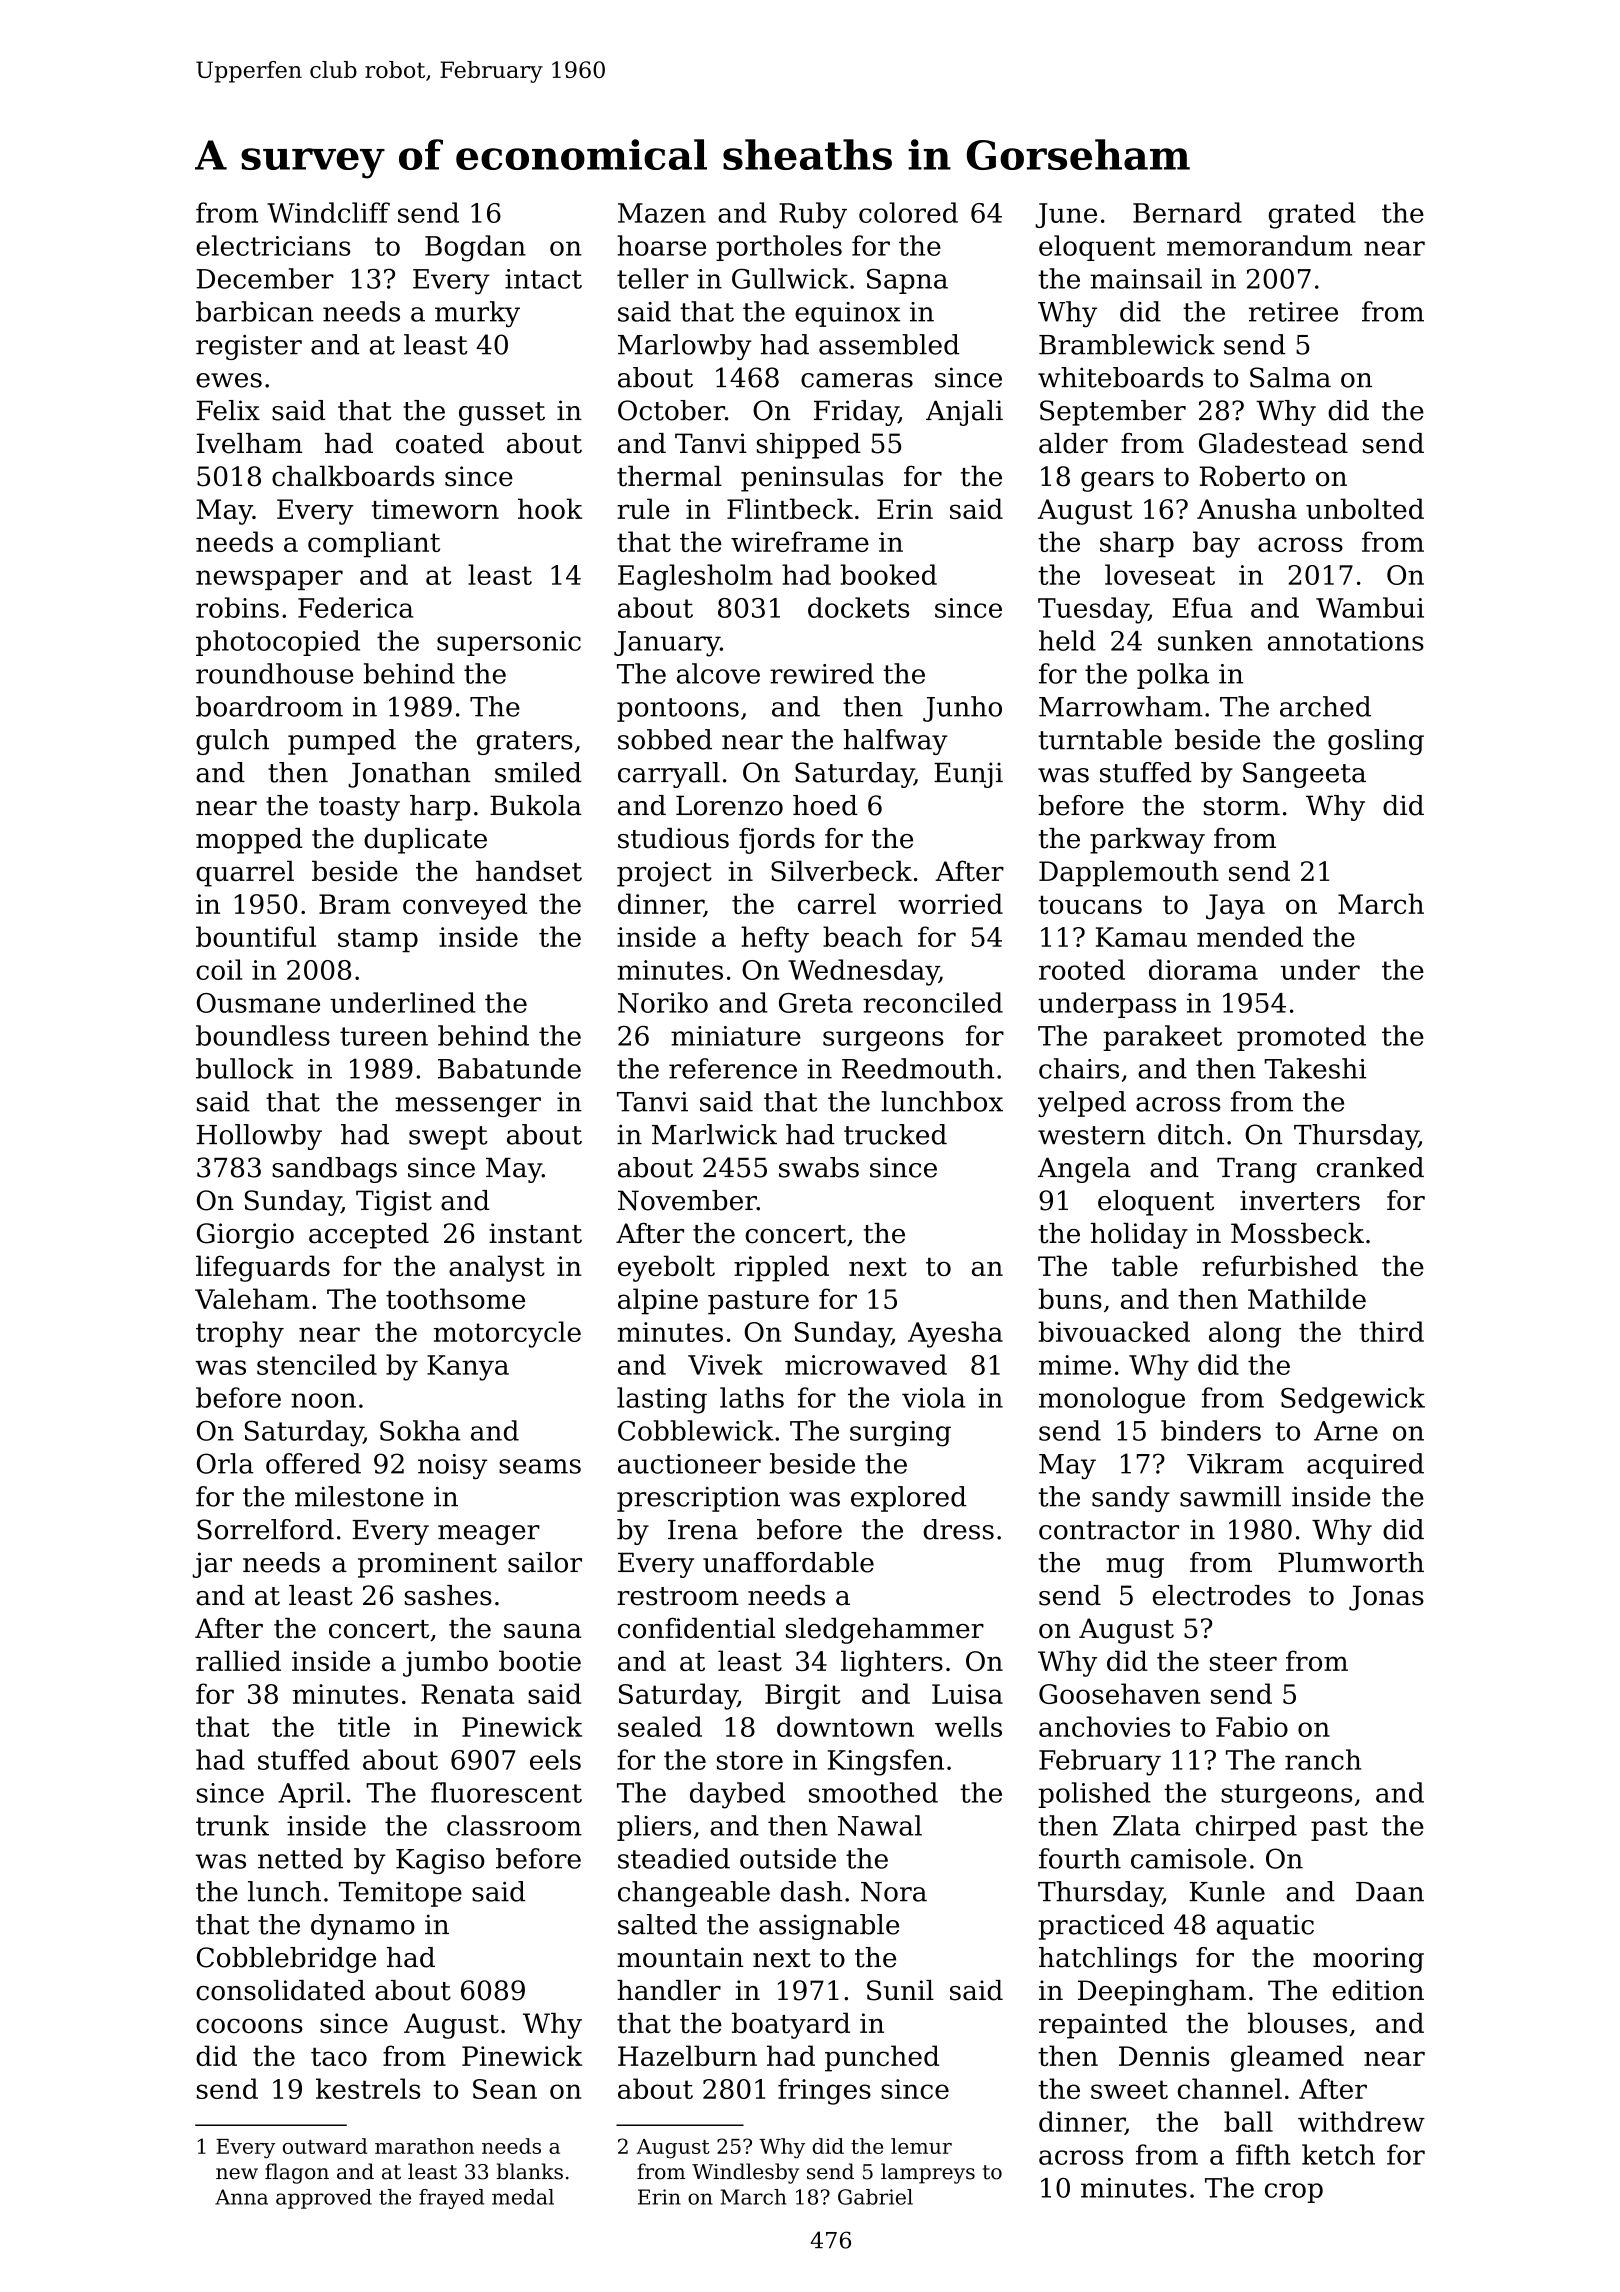 The height and width of the screenshot is (2292, 1620). What do you see at coordinates (1257, 1170) in the screenshot?
I see `Trang` at bounding box center [1257, 1170].
